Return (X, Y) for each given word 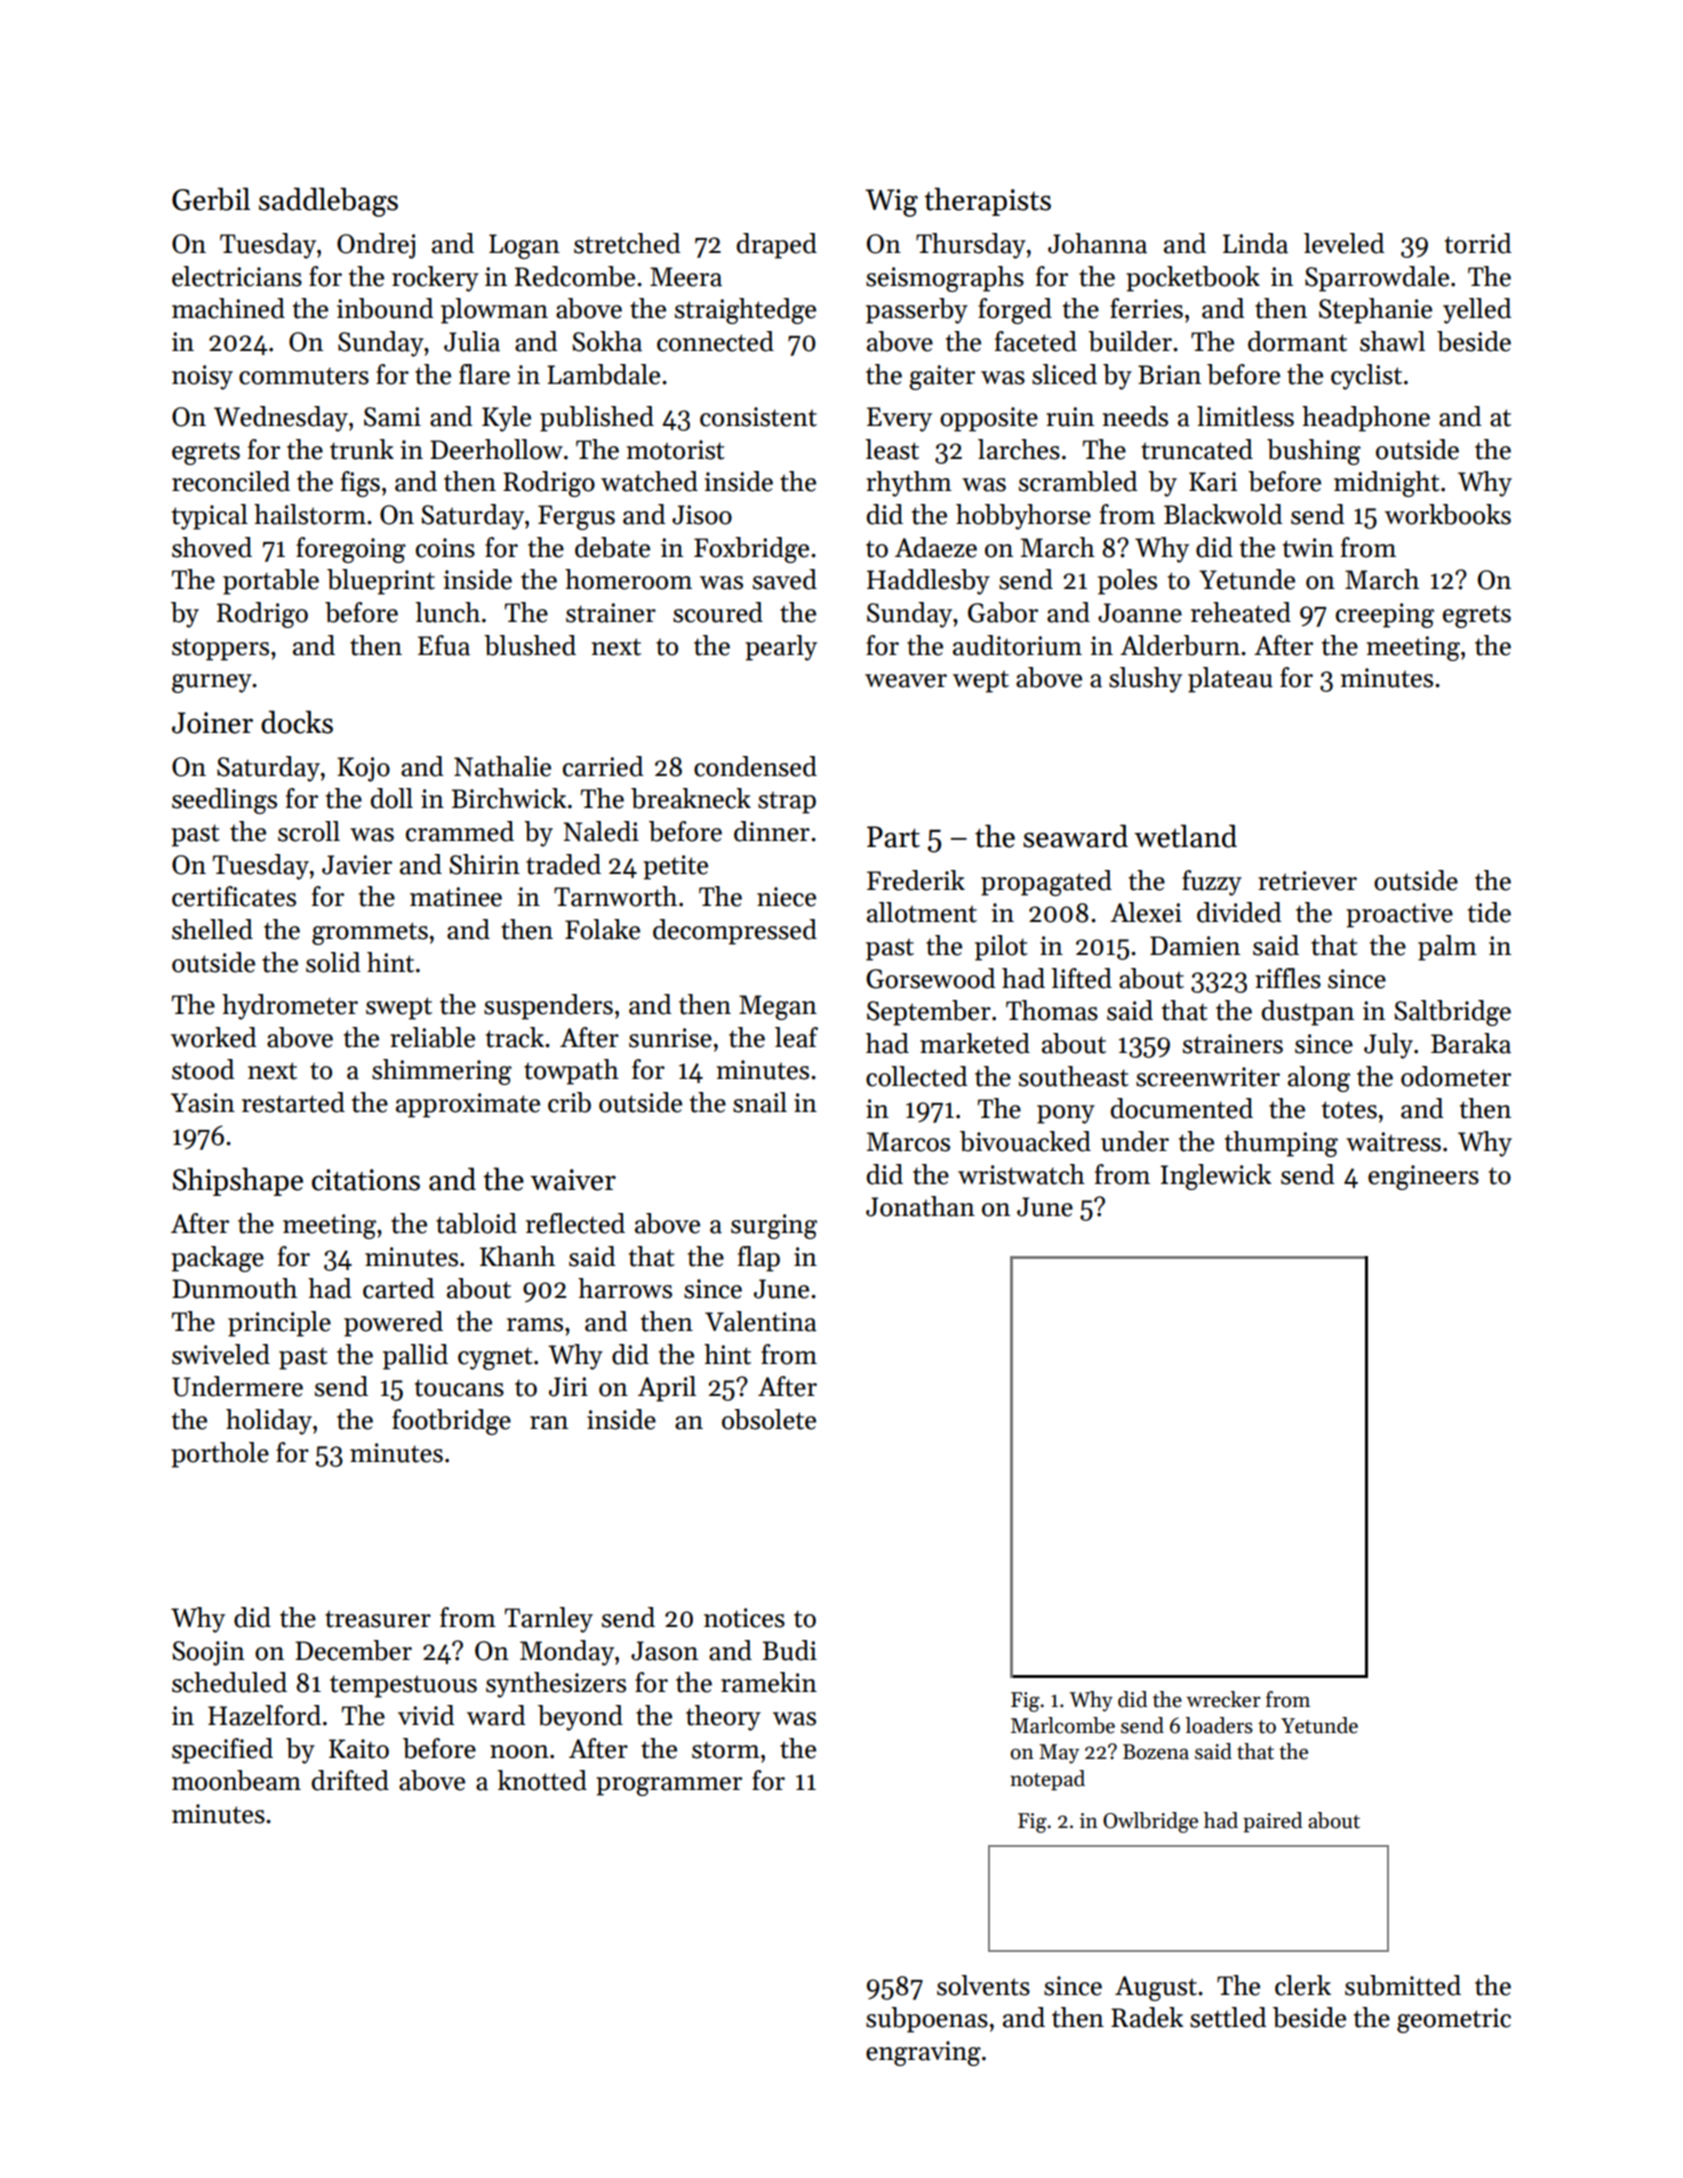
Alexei (1146, 912)
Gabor (1003, 612)
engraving (923, 2053)
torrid (1478, 243)
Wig (891, 203)
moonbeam (236, 1780)
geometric (1454, 2020)
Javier (357, 865)
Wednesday (281, 419)
